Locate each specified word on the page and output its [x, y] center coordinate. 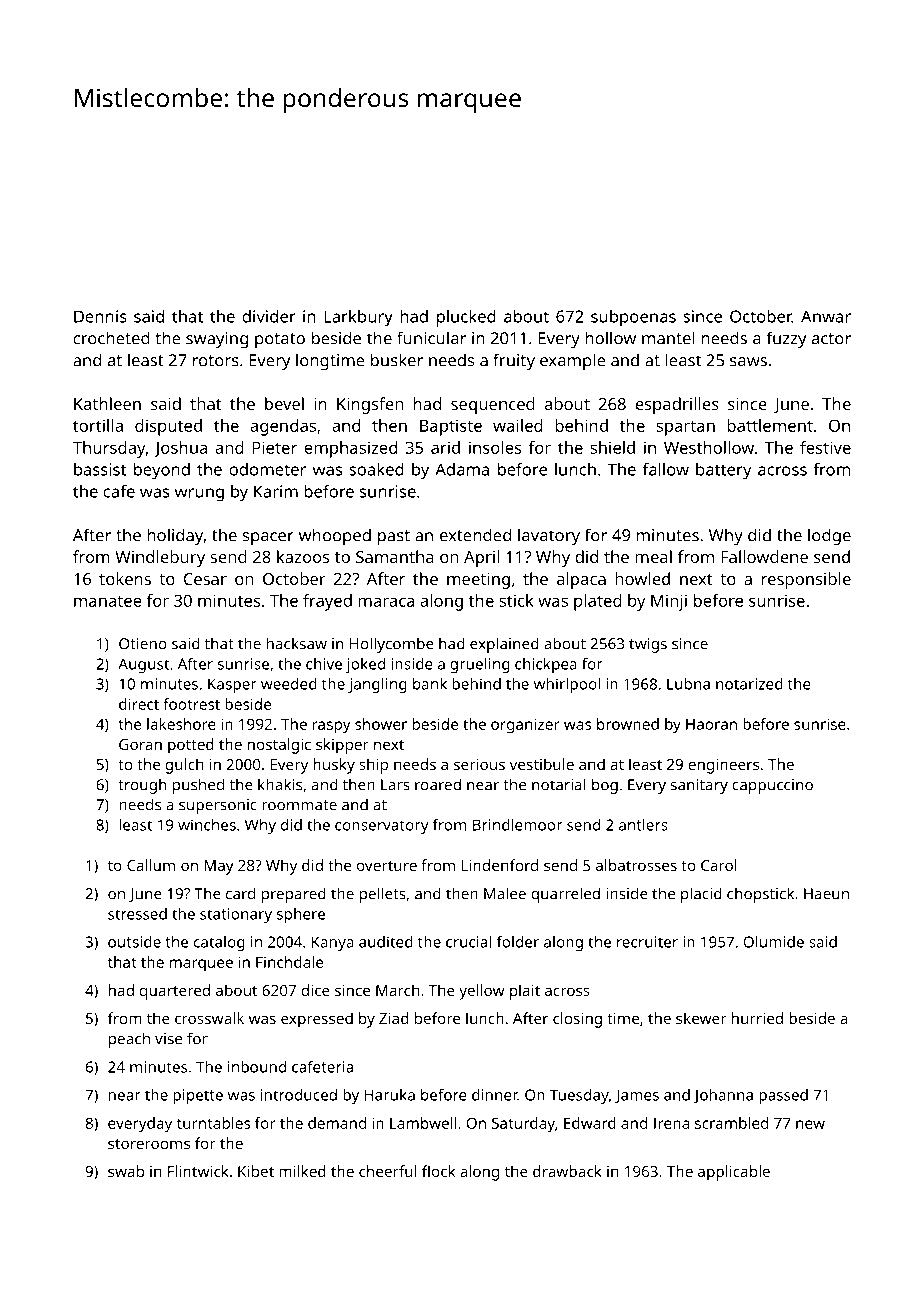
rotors [216, 361]
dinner [495, 1095]
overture [387, 866]
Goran [140, 744]
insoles [495, 447]
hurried [757, 1018]
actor [831, 339]
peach [129, 1040]
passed [783, 1096]
